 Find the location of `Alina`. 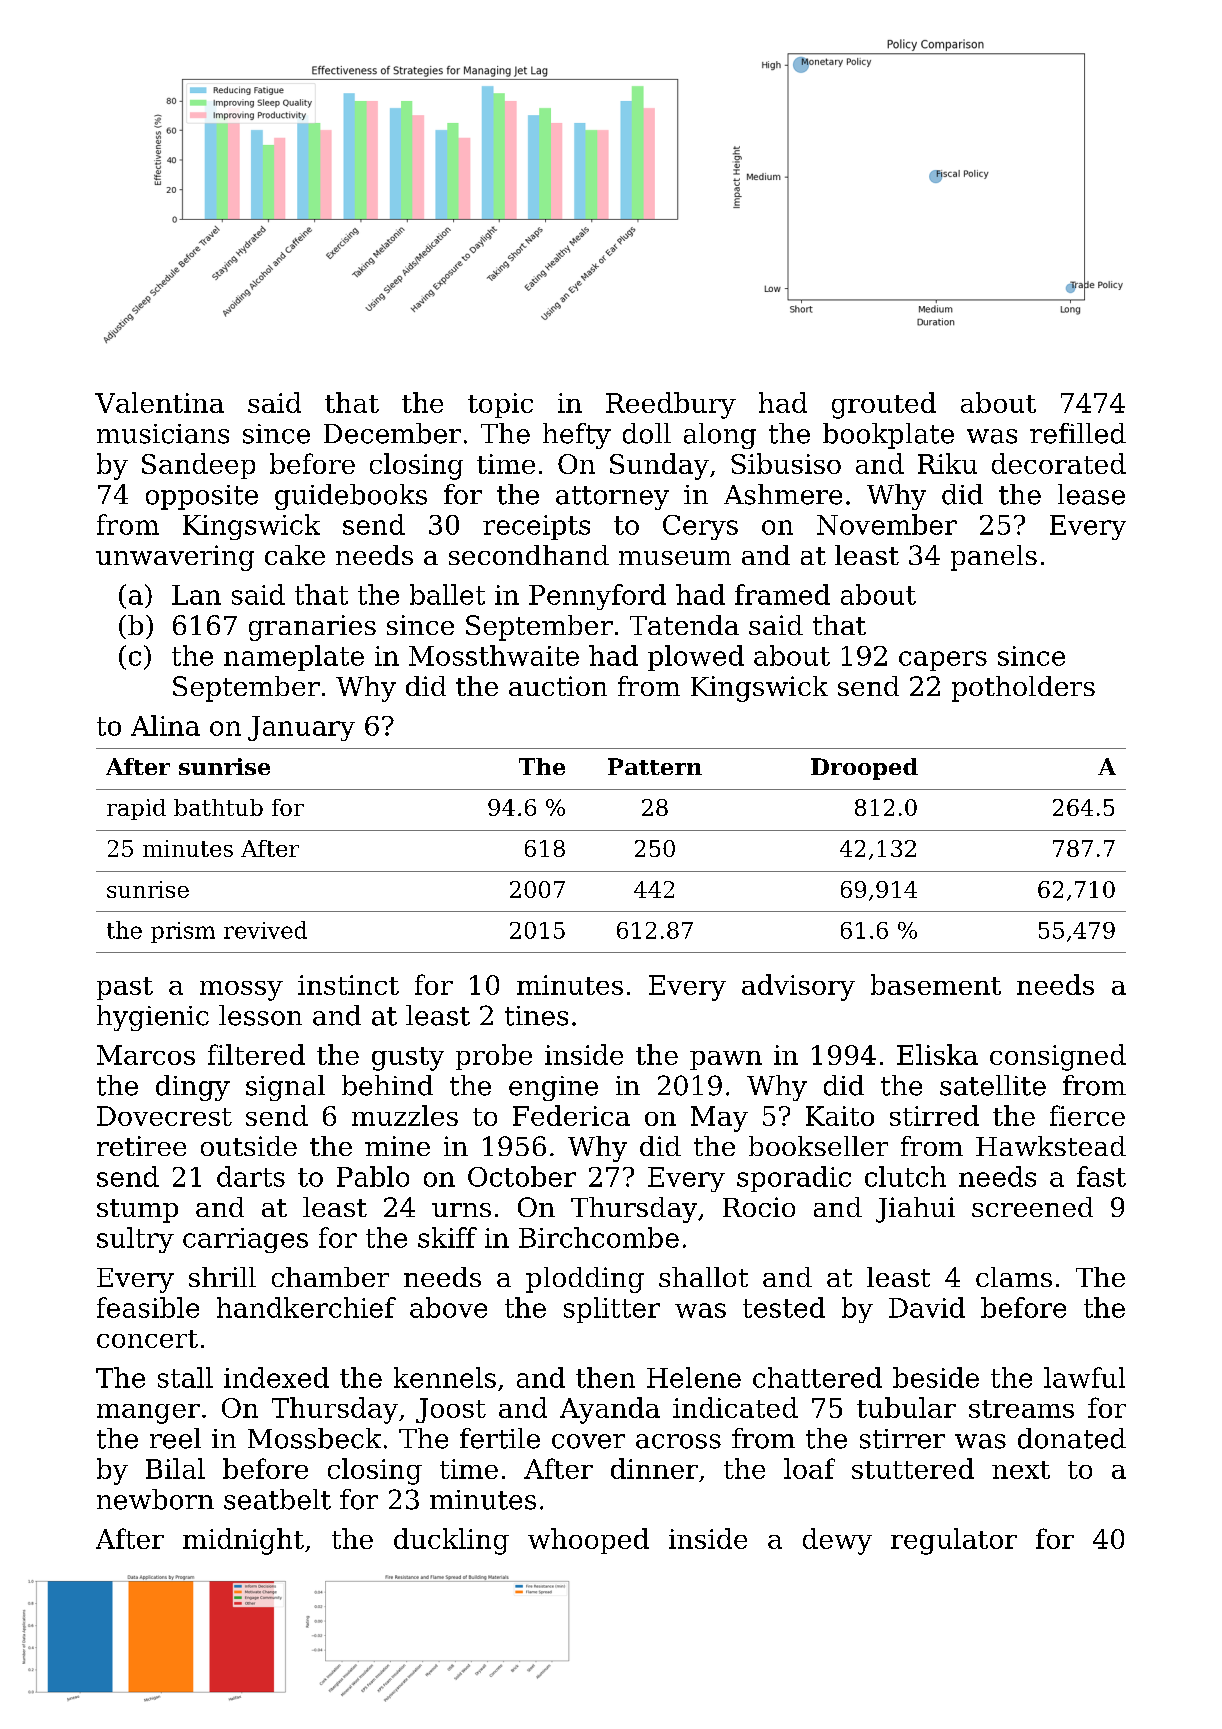

Alina is located at coordinates (165, 725).
